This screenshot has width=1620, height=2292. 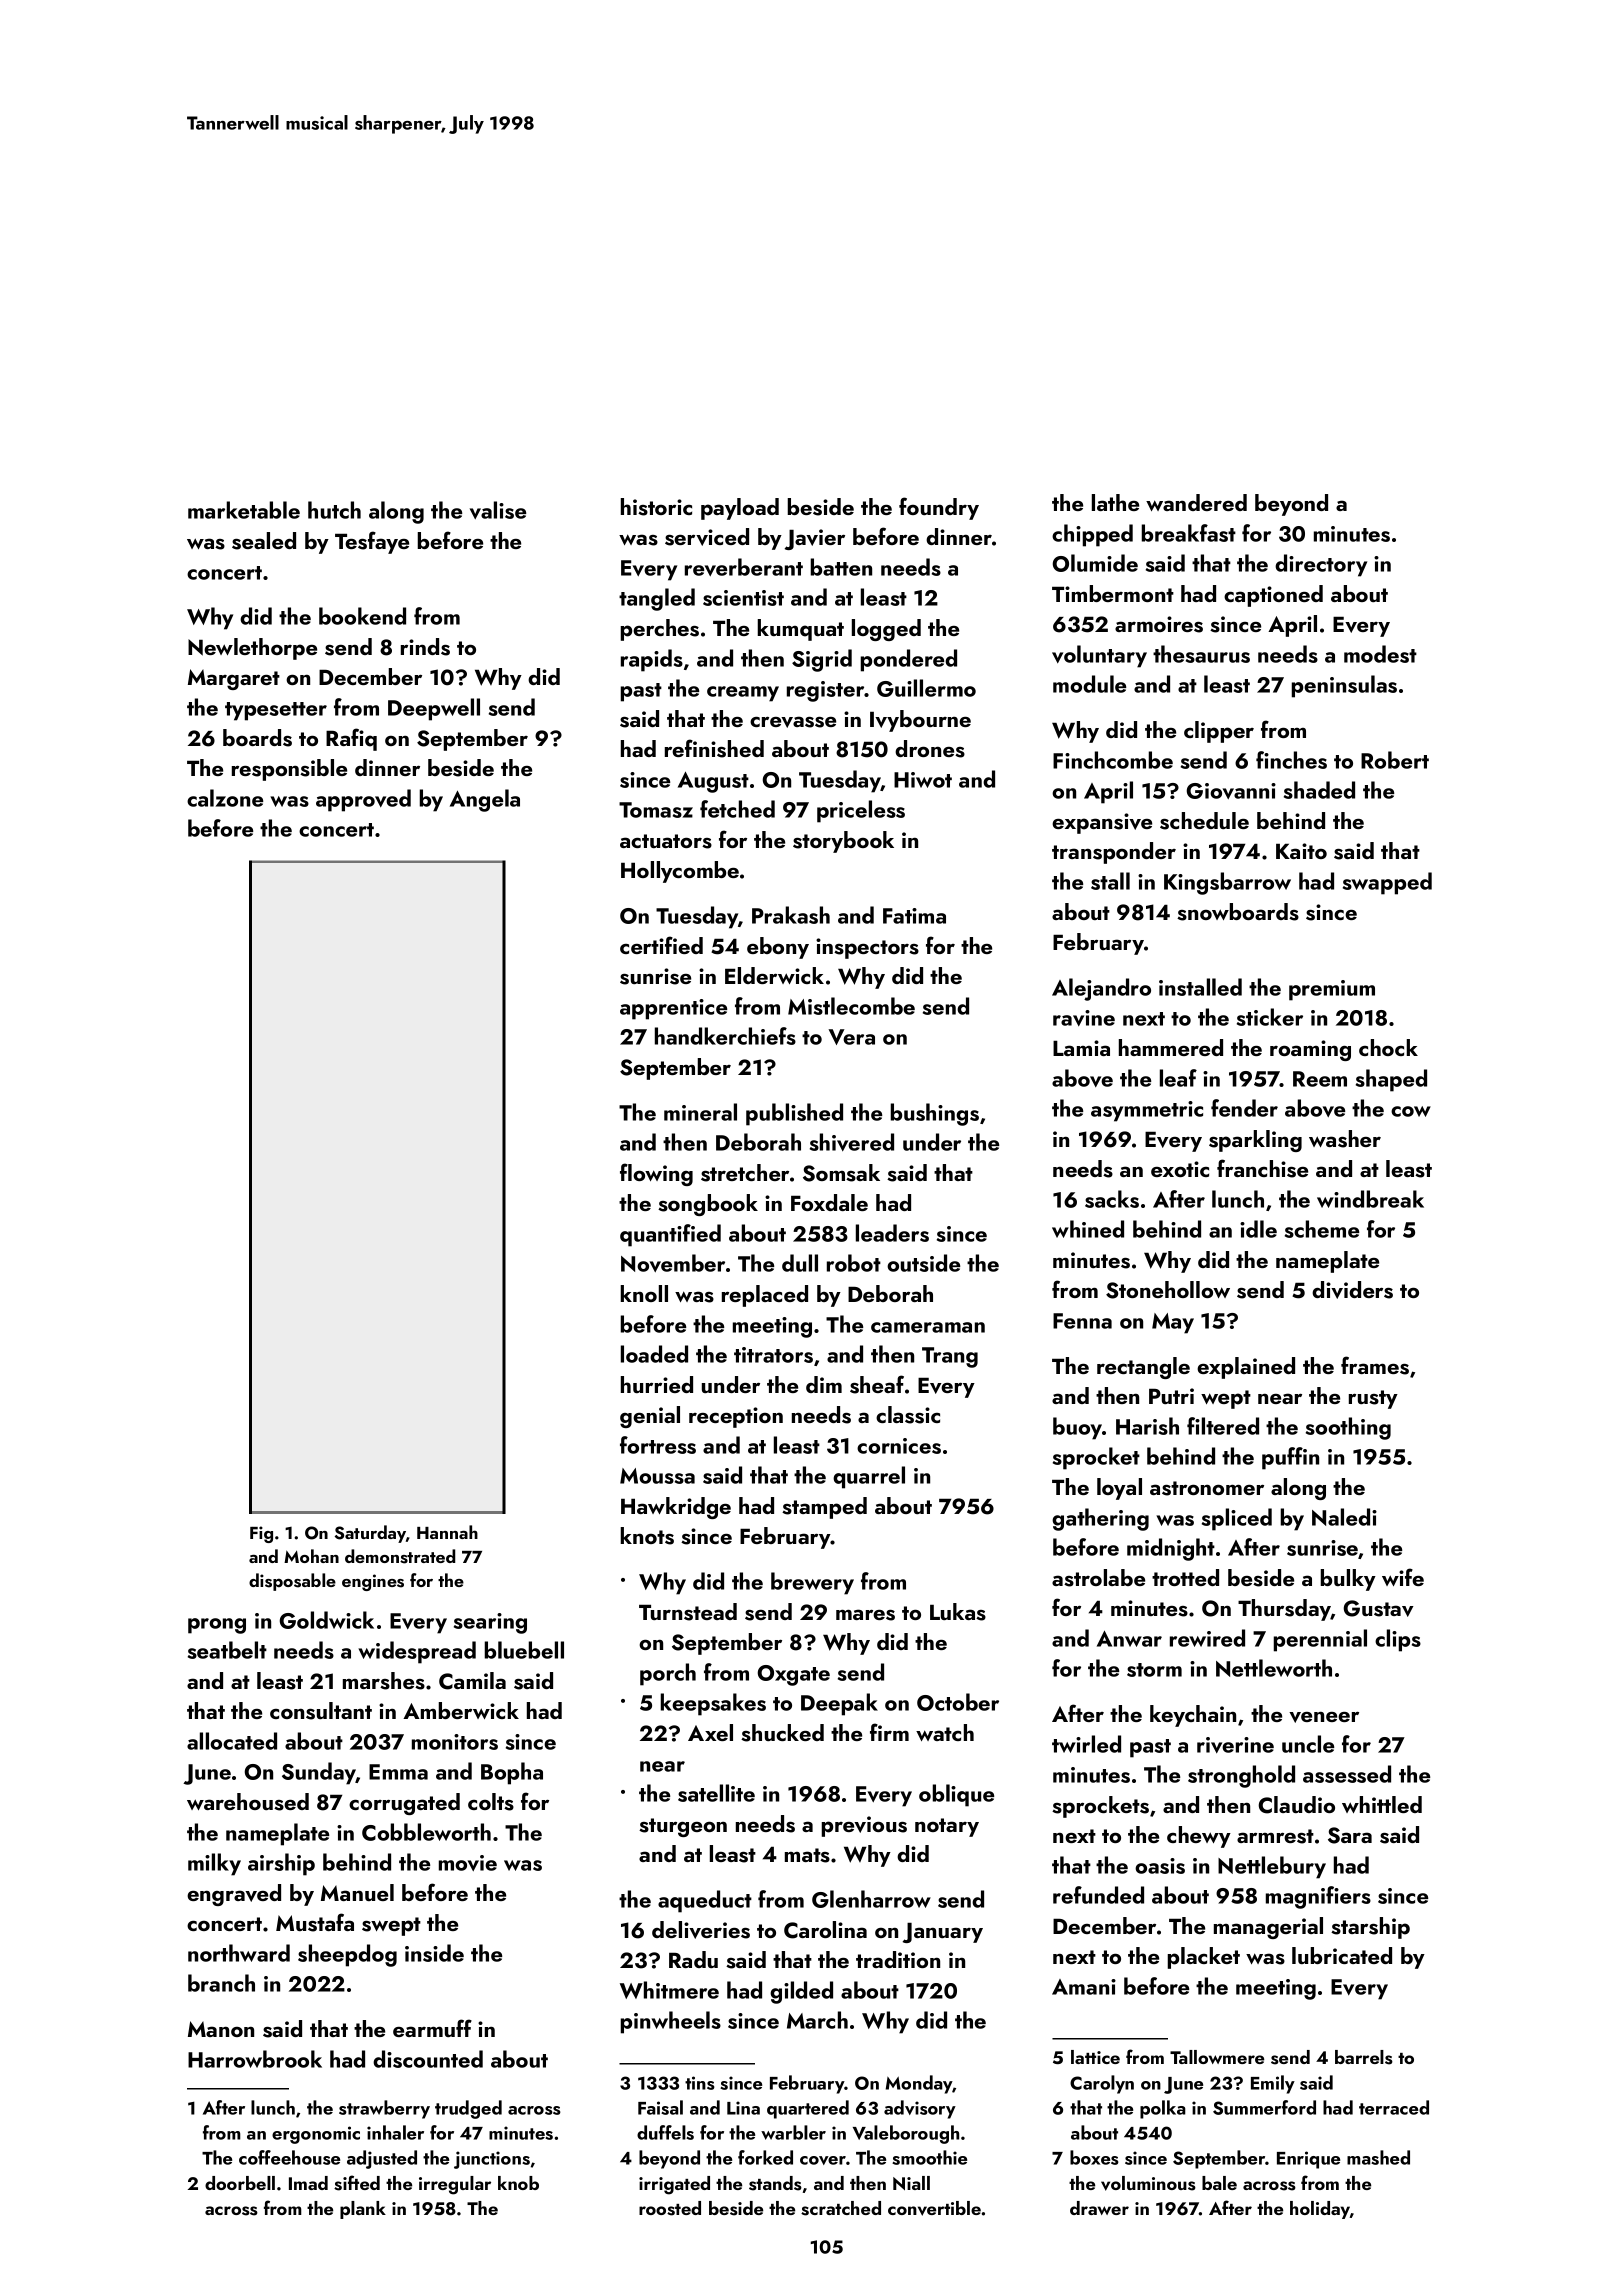 I want to click on wandered, so click(x=1196, y=502).
